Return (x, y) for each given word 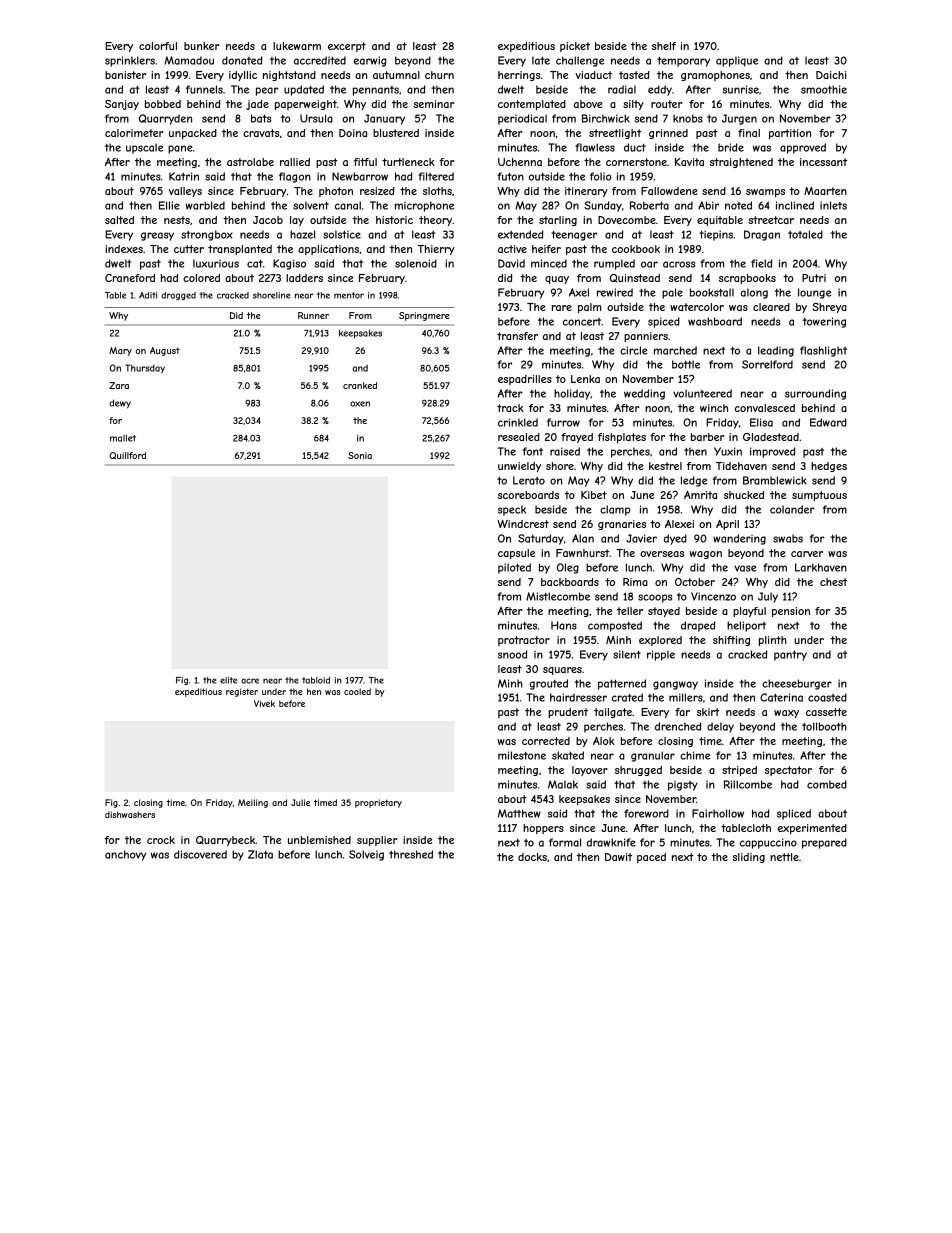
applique (737, 61)
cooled (357, 691)
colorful (158, 46)
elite (228, 680)
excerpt (347, 47)
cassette (826, 712)
